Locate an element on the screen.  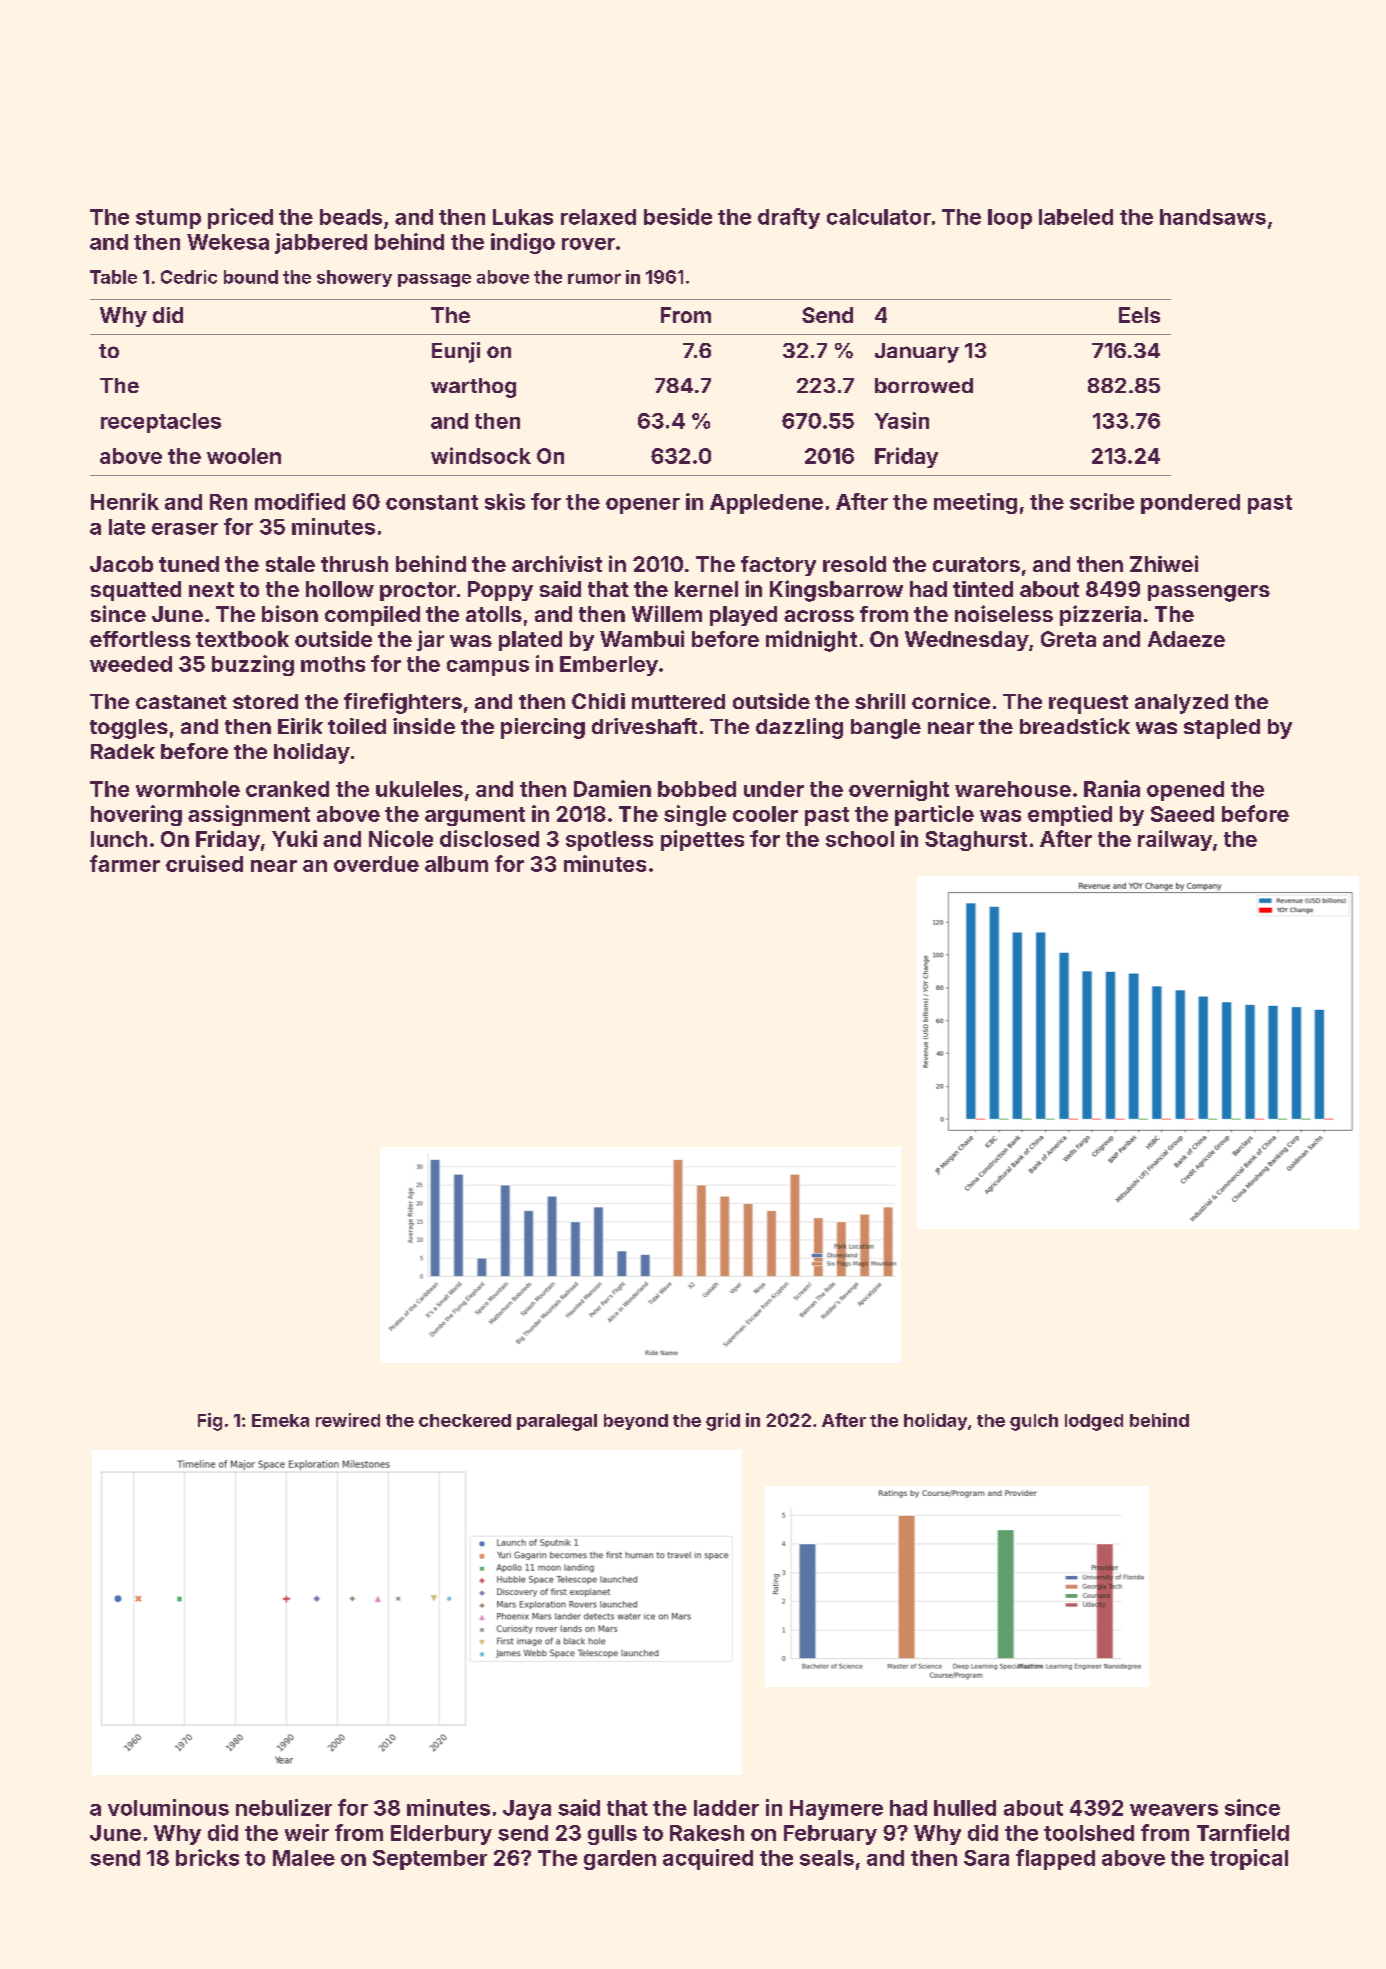
beyond is located at coordinates (636, 1422).
